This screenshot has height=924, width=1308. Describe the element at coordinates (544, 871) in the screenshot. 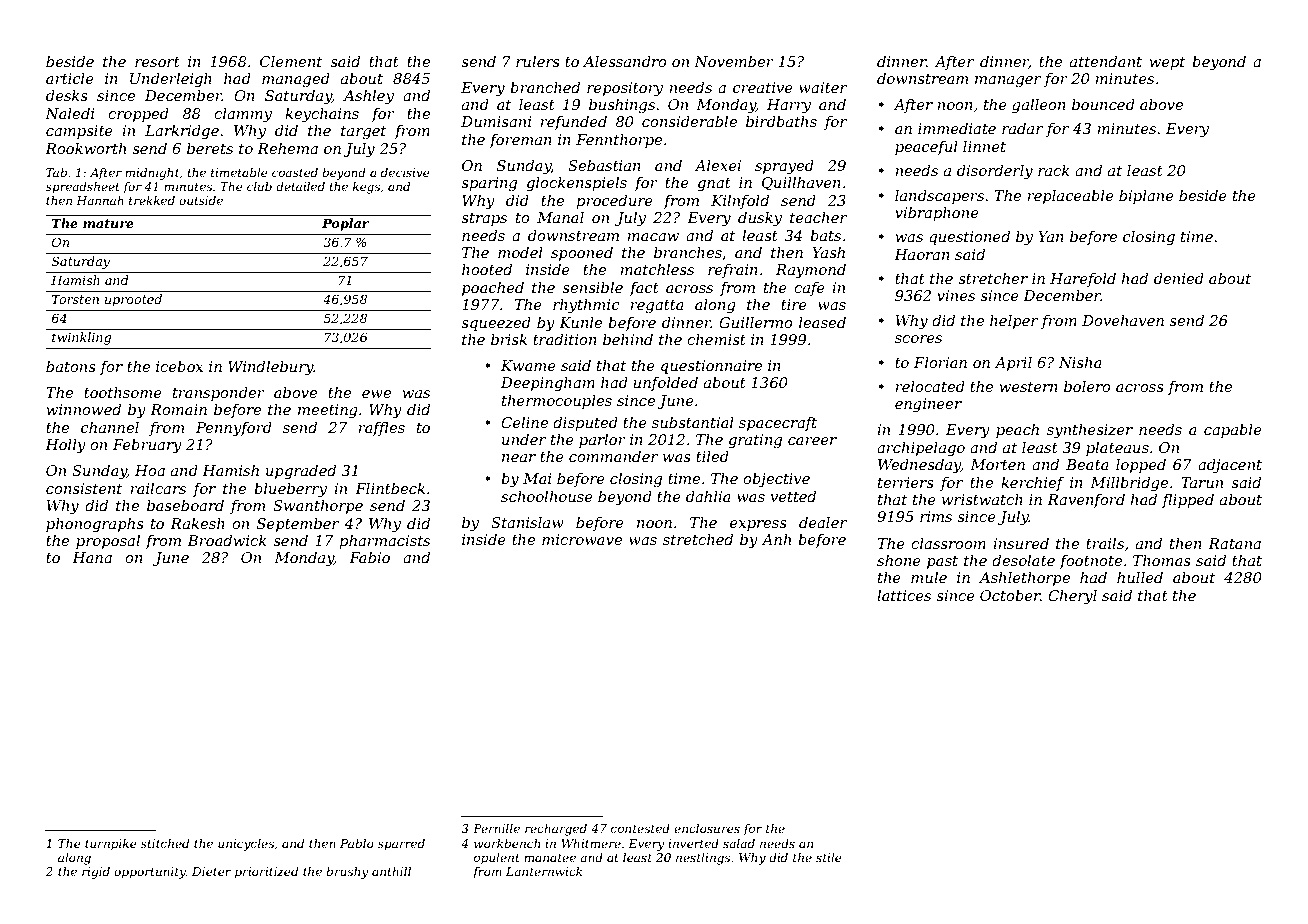

I see `Lanternwick` at that location.
